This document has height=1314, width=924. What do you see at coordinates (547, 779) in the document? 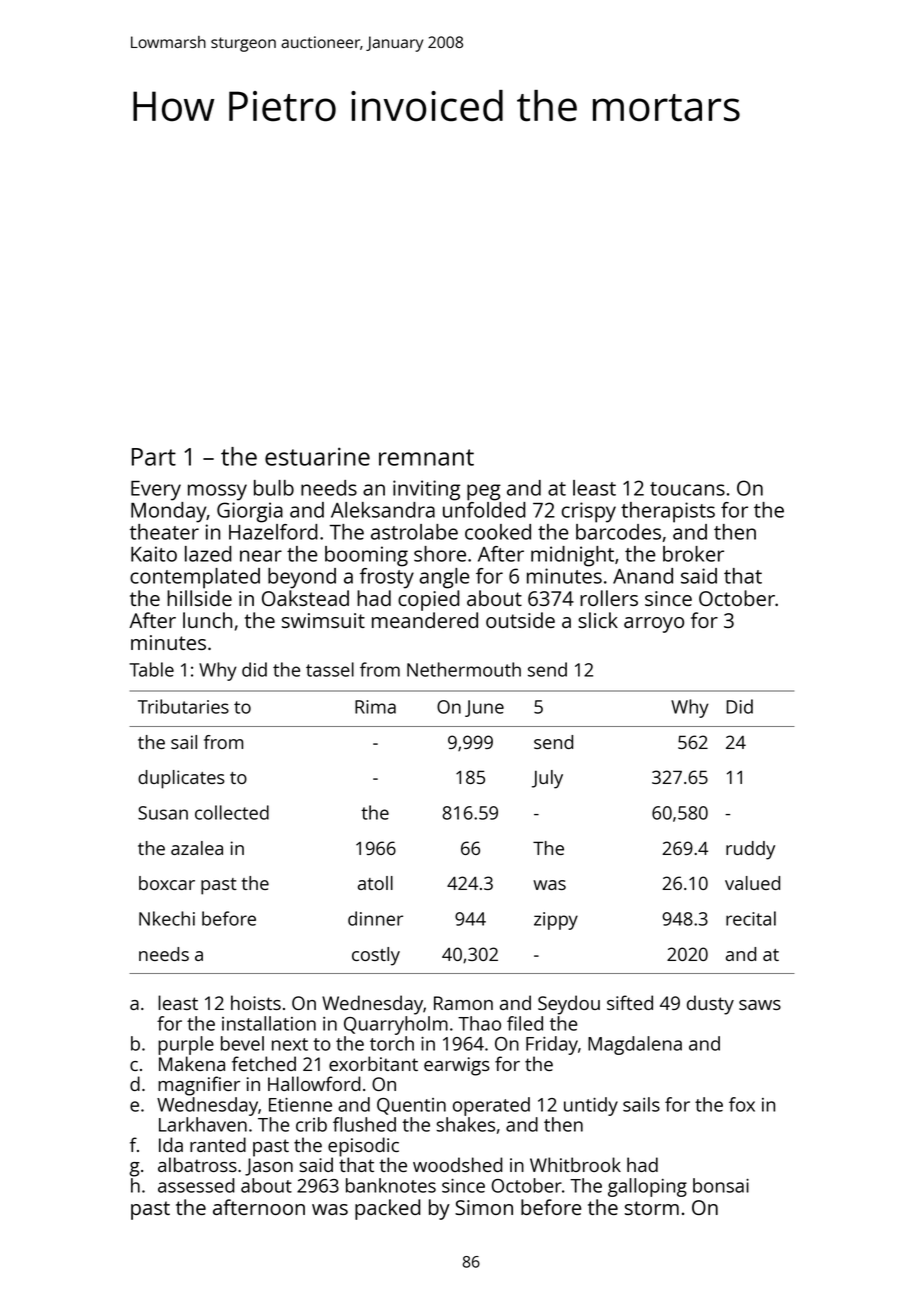
I see `July` at bounding box center [547, 779].
